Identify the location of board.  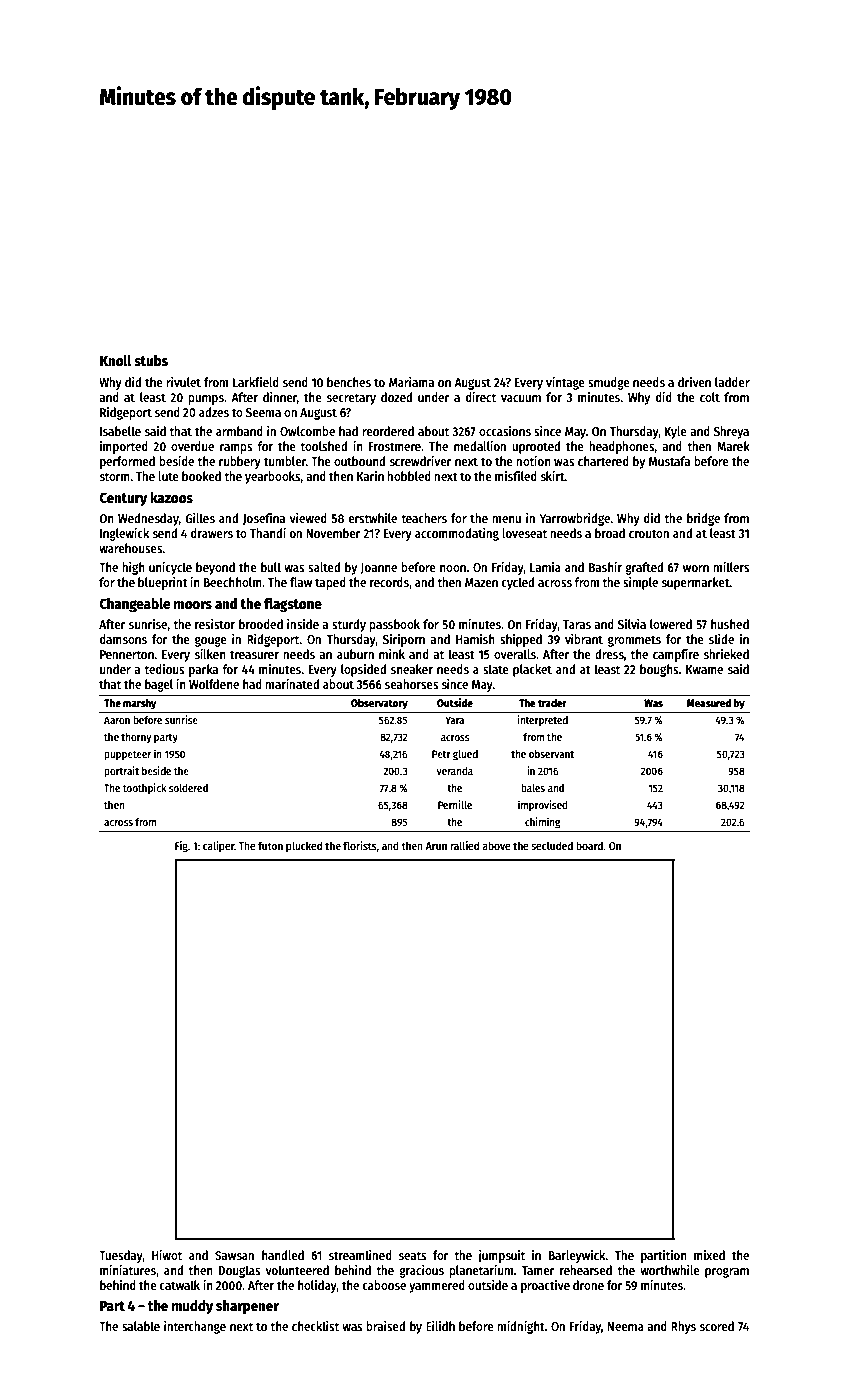
(589, 845).
